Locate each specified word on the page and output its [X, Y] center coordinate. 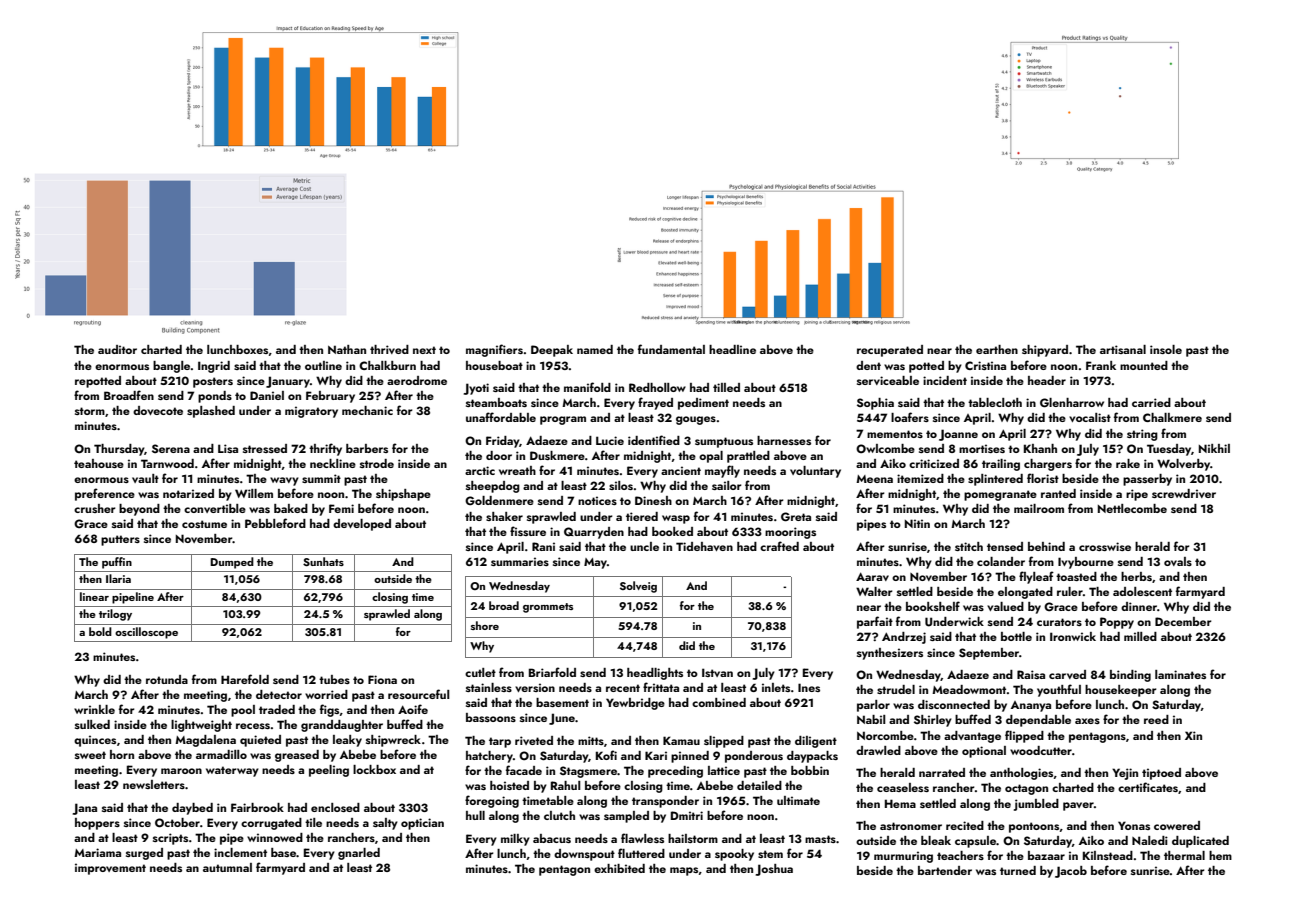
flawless [642, 838]
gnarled [359, 854]
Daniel [267, 395]
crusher [95, 508]
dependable [1038, 721]
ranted [1058, 493]
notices [597, 500]
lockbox [374, 769]
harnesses [784, 440]
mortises [982, 448]
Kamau [681, 740]
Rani [543, 546]
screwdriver [1184, 493]
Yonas [1134, 825]
